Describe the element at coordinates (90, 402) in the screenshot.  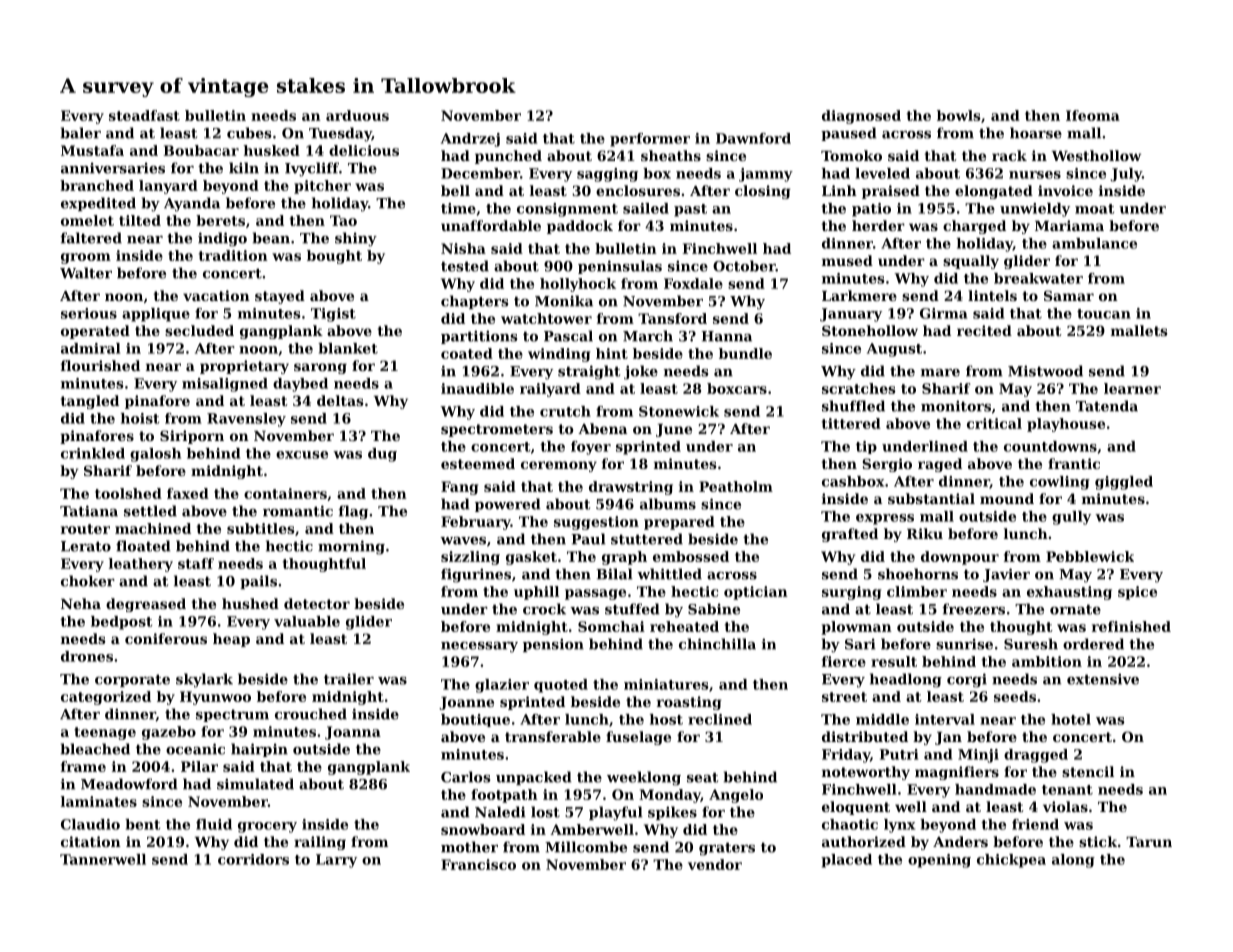
I see `tangled` at that location.
